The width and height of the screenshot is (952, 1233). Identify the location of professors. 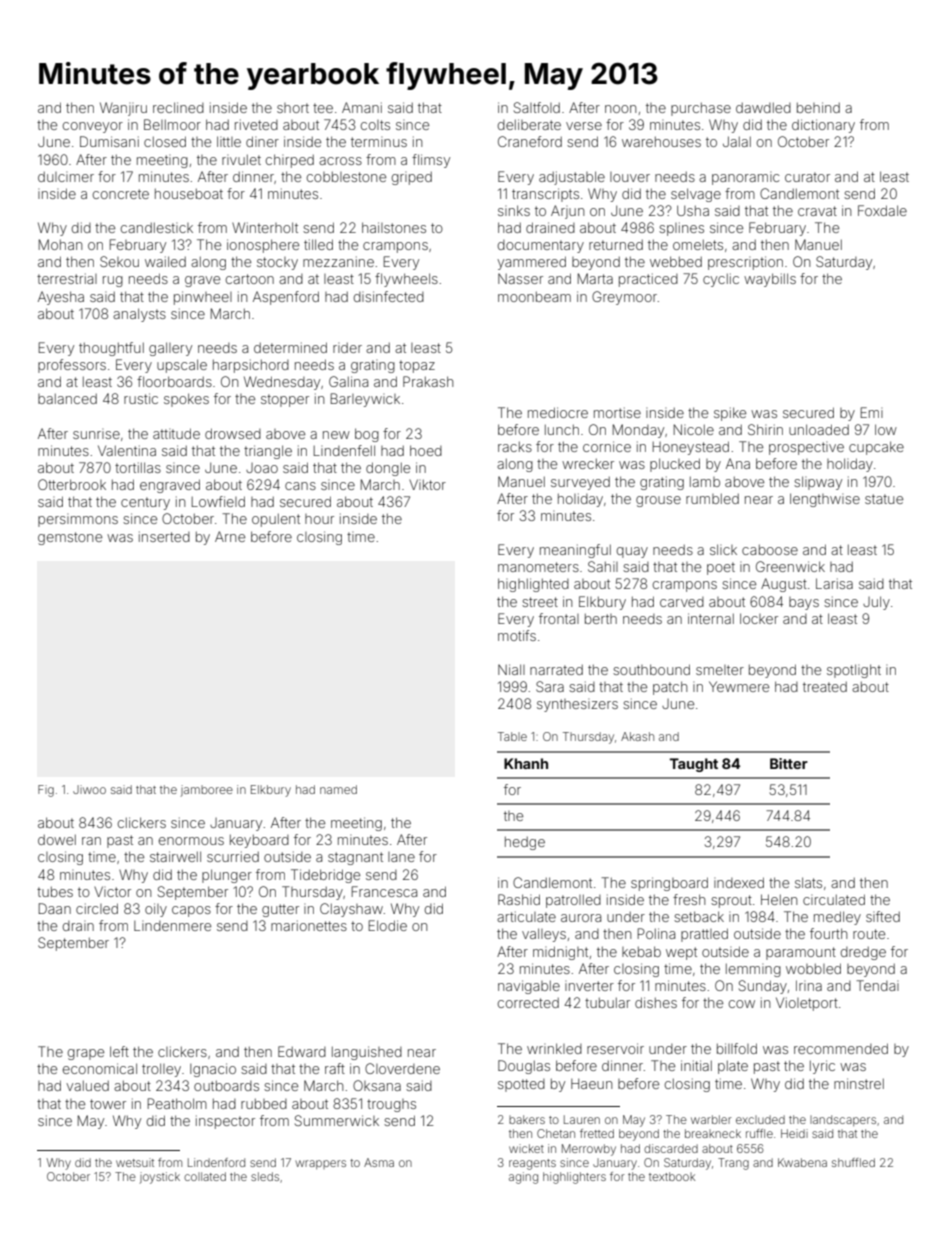
(72, 366).
